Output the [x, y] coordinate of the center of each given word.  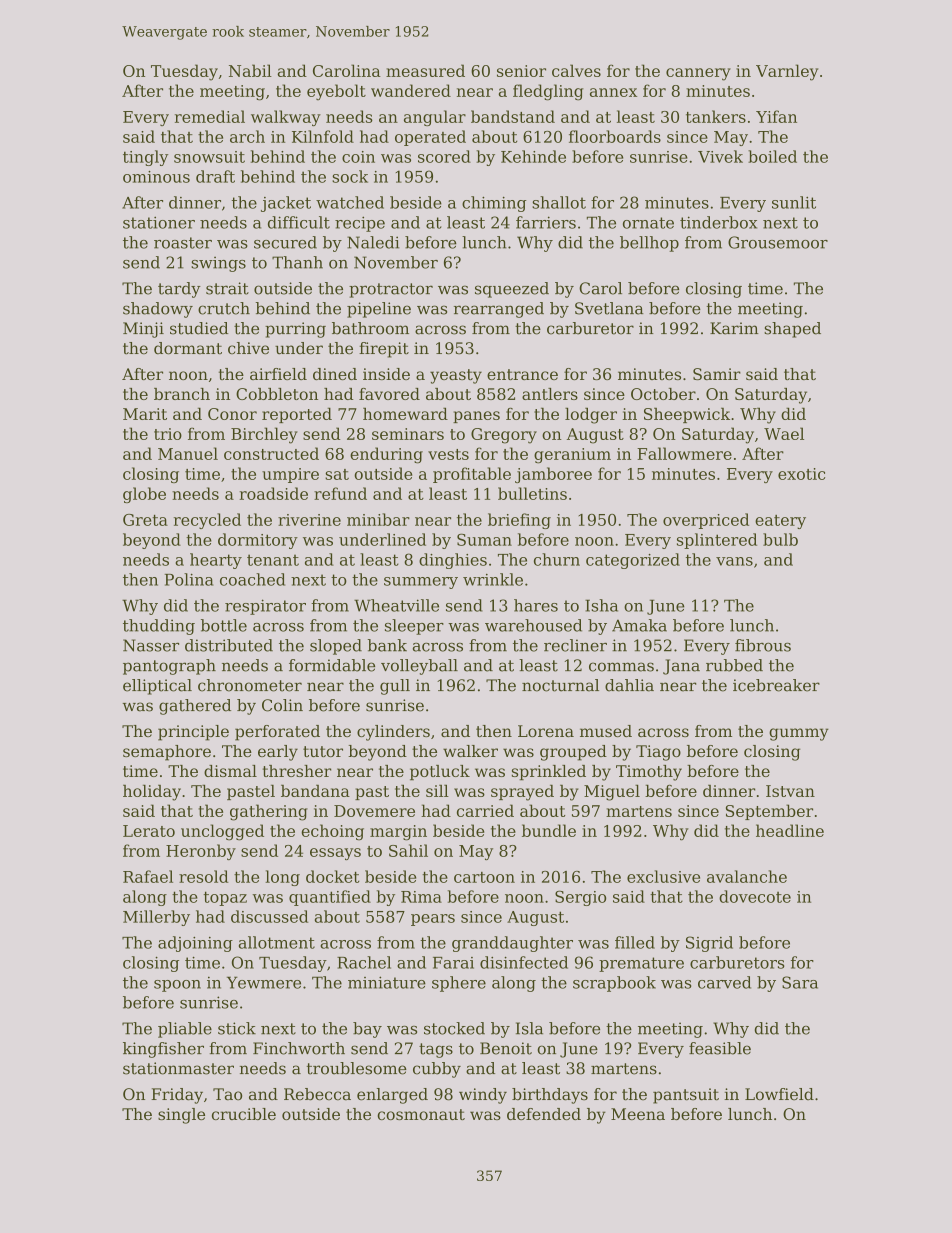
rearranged [499, 310]
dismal [230, 771]
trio [168, 434]
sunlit [794, 202]
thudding [159, 627]
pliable [185, 1030]
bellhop [649, 244]
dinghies [453, 561]
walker [470, 751]
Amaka [639, 625]
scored [444, 156]
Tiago [658, 753]
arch [247, 136]
